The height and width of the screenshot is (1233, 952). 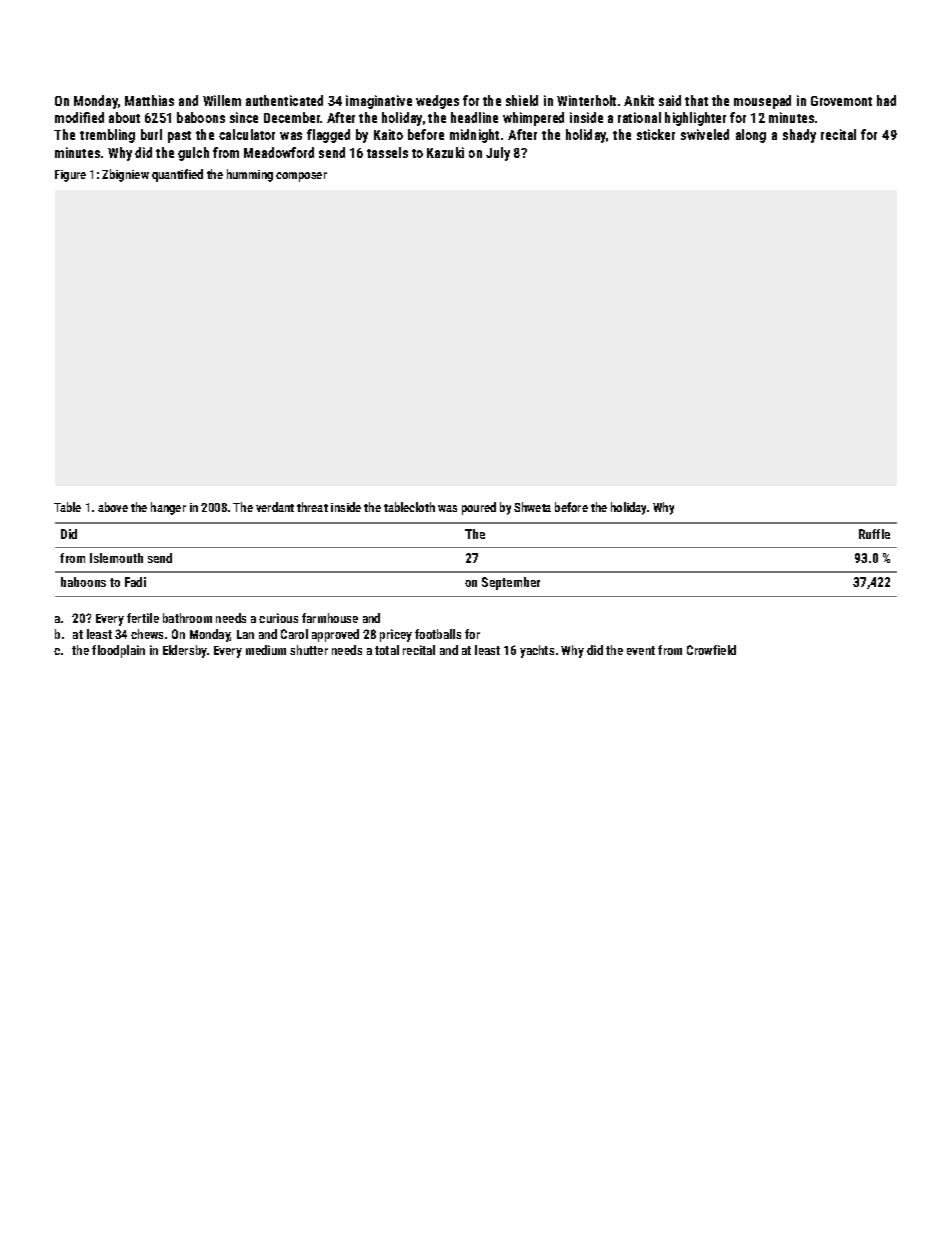 I want to click on Grovemont, so click(x=841, y=101).
